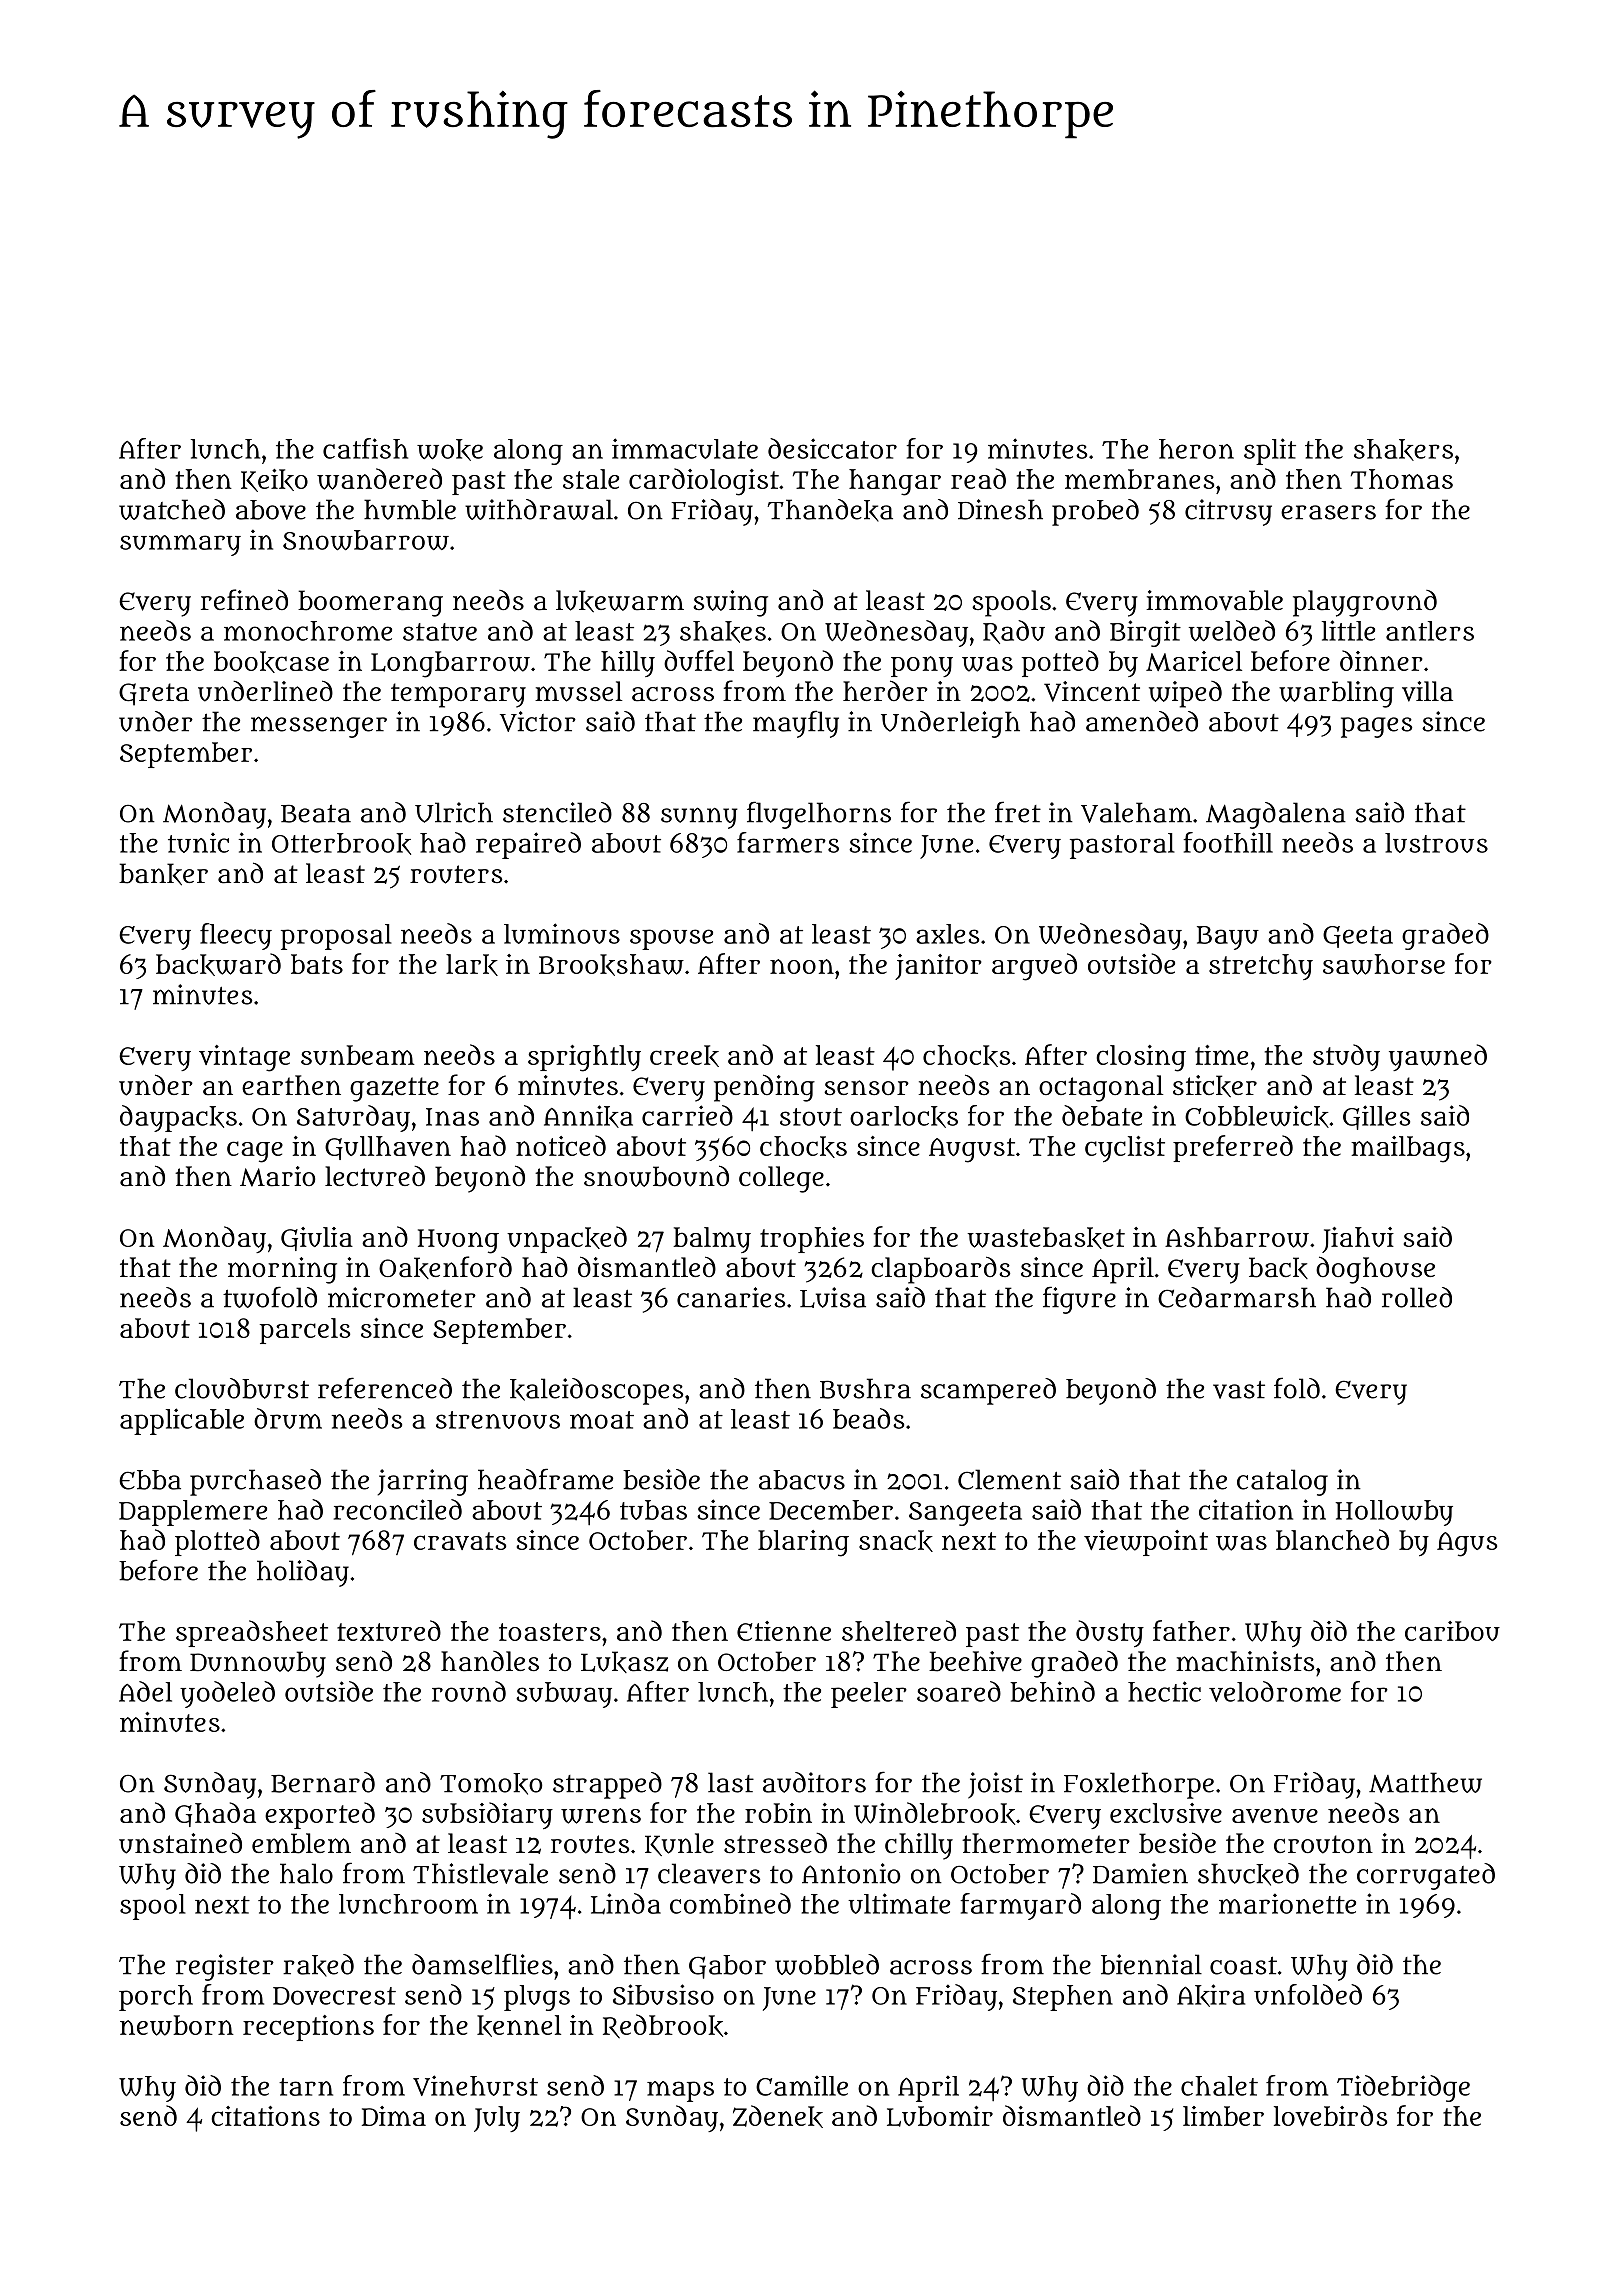  Describe the element at coordinates (663, 2026) in the page. I see `Redbrook` at that location.
